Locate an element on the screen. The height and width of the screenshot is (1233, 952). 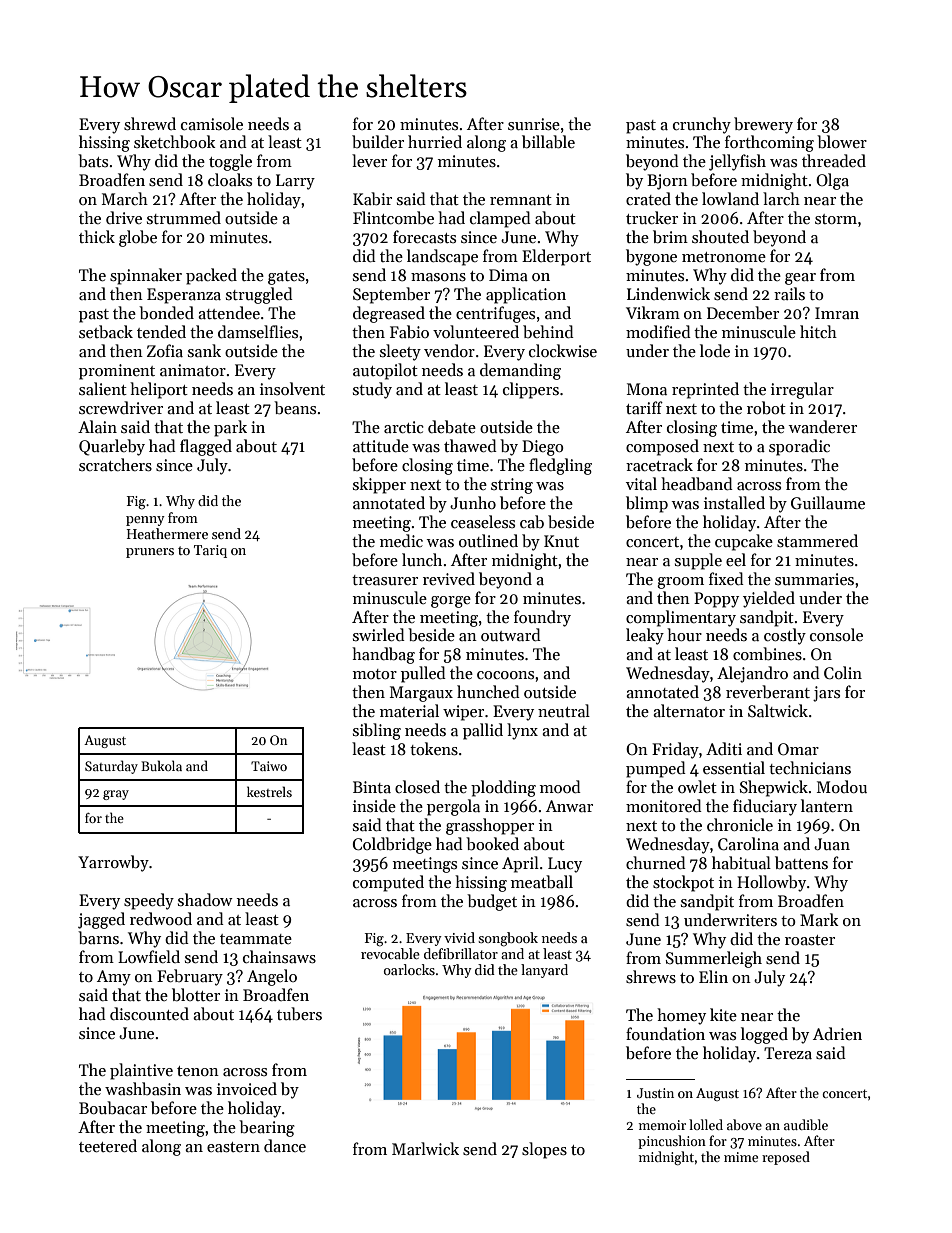
strummed is located at coordinates (184, 217).
